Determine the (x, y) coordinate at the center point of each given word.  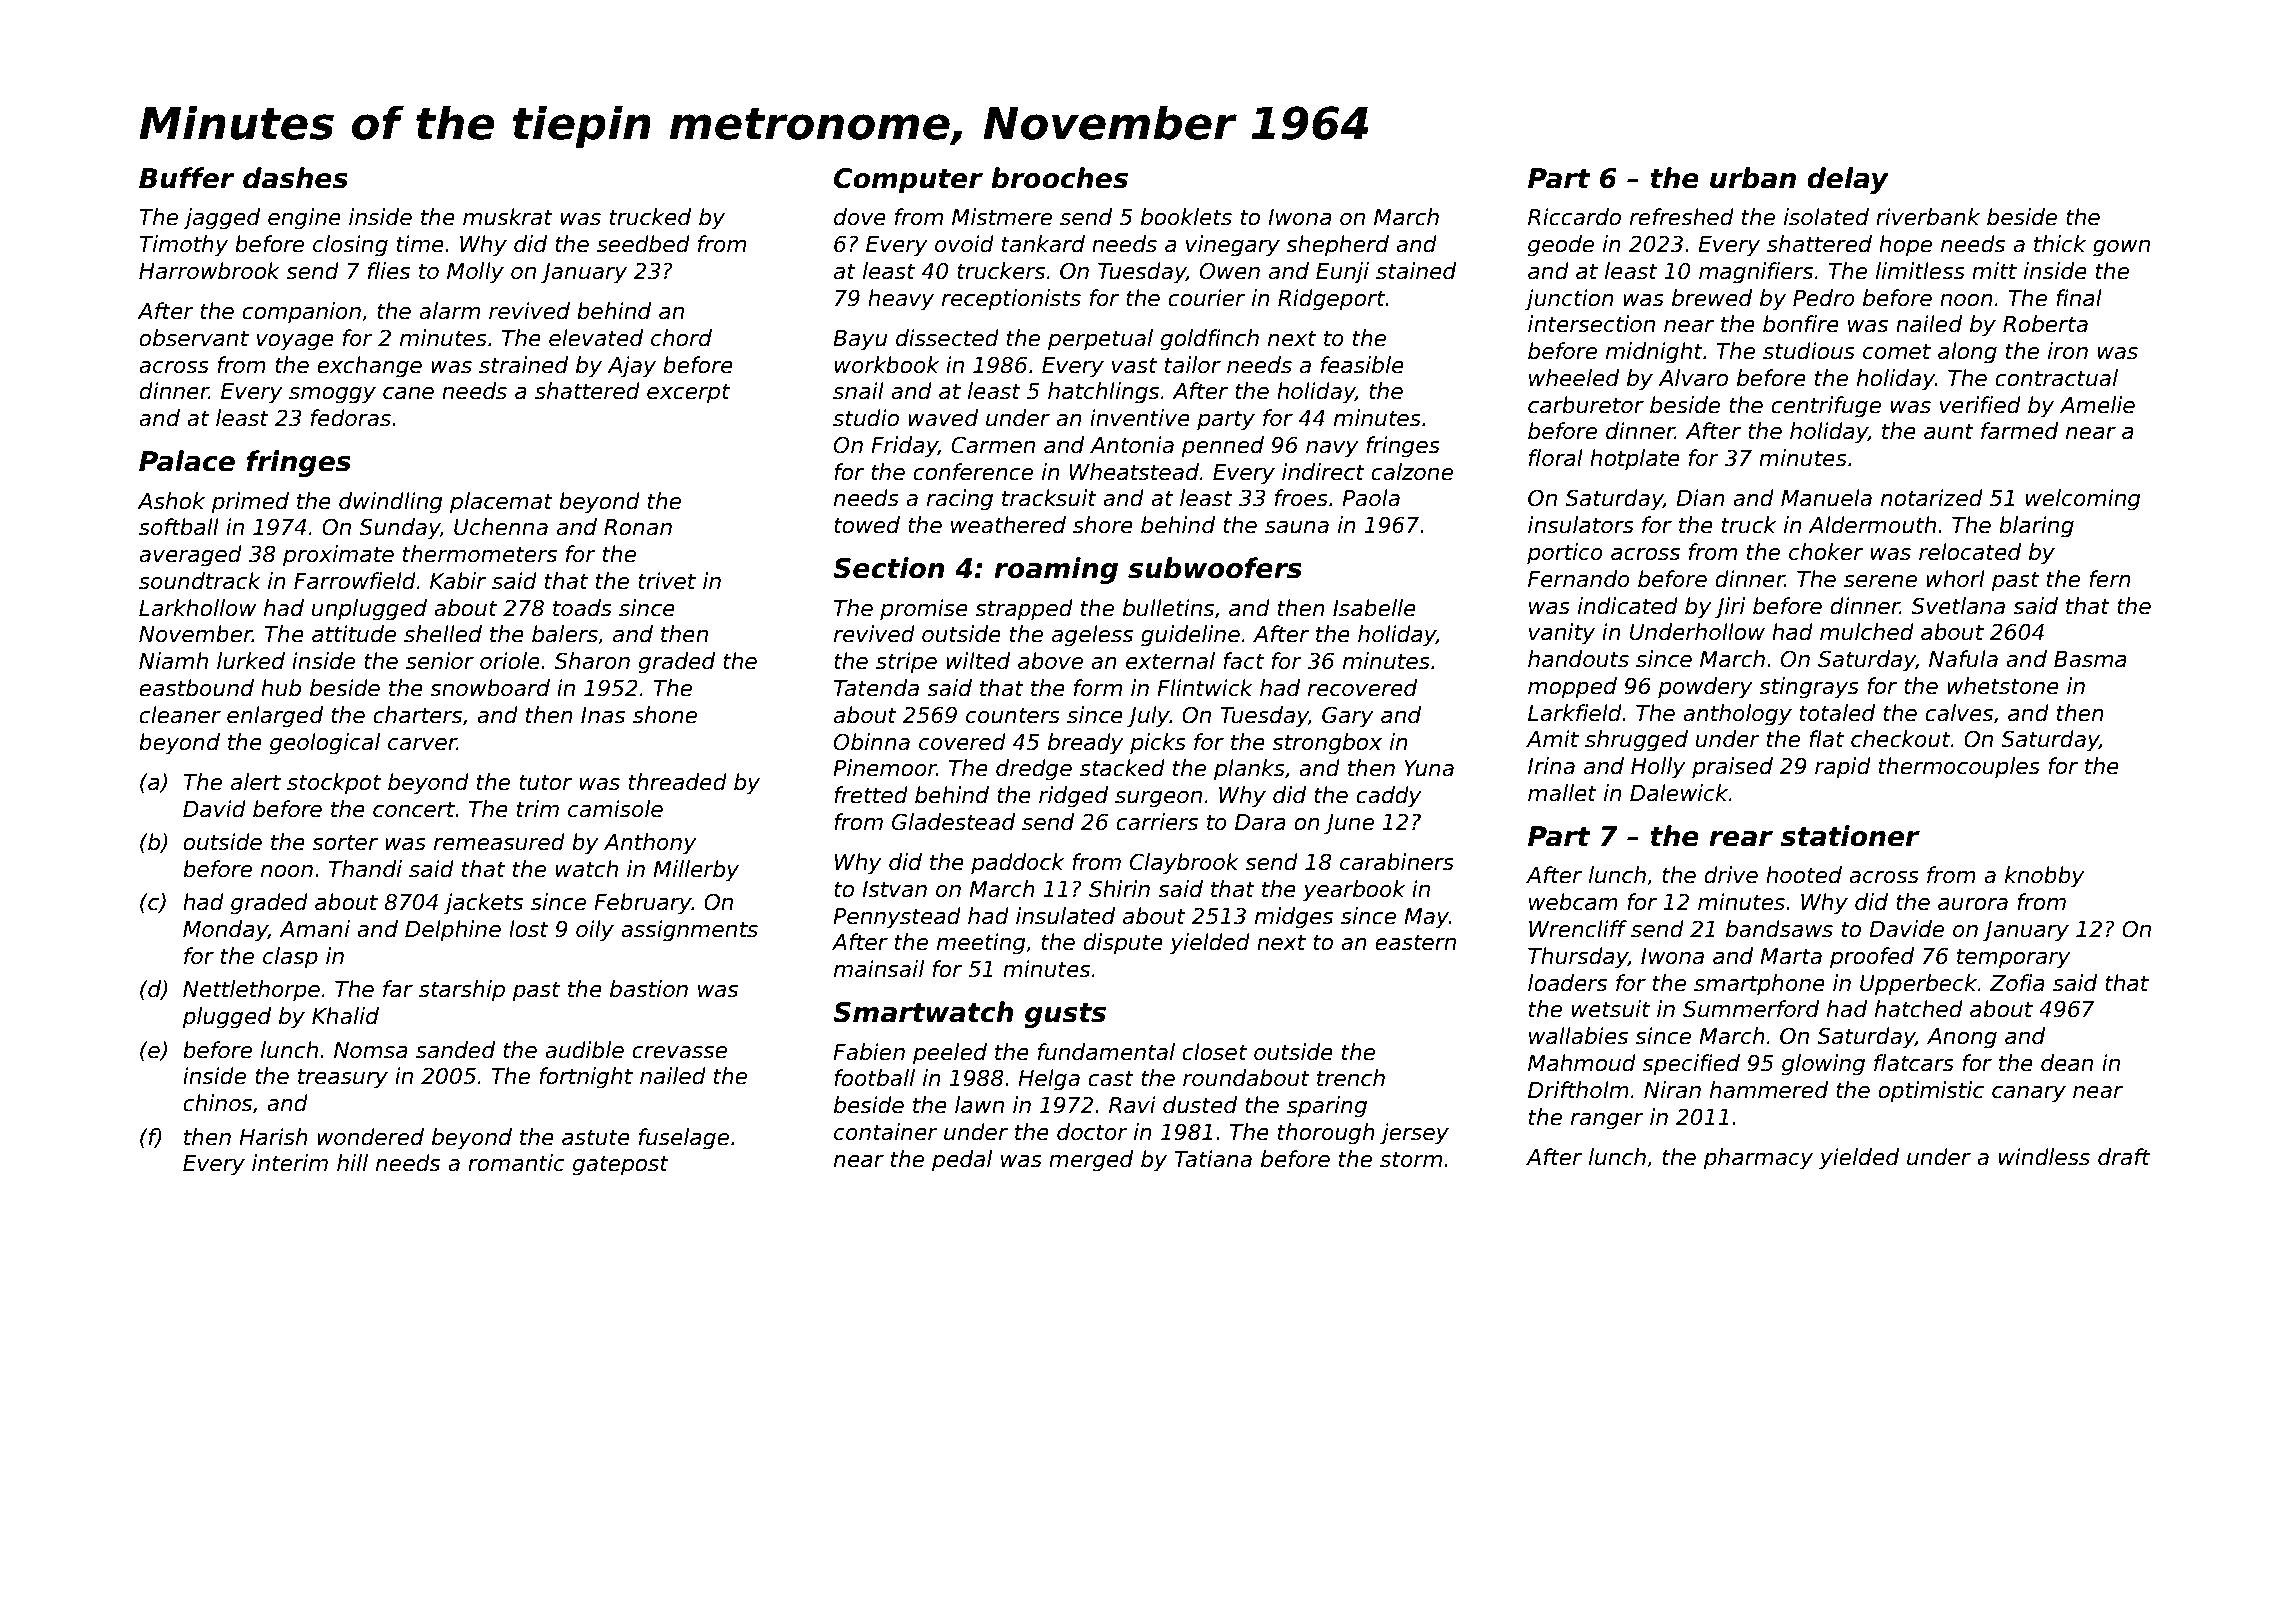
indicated (1628, 606)
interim (290, 1163)
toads (582, 608)
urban (1753, 178)
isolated (1826, 217)
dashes (295, 178)
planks (1249, 770)
